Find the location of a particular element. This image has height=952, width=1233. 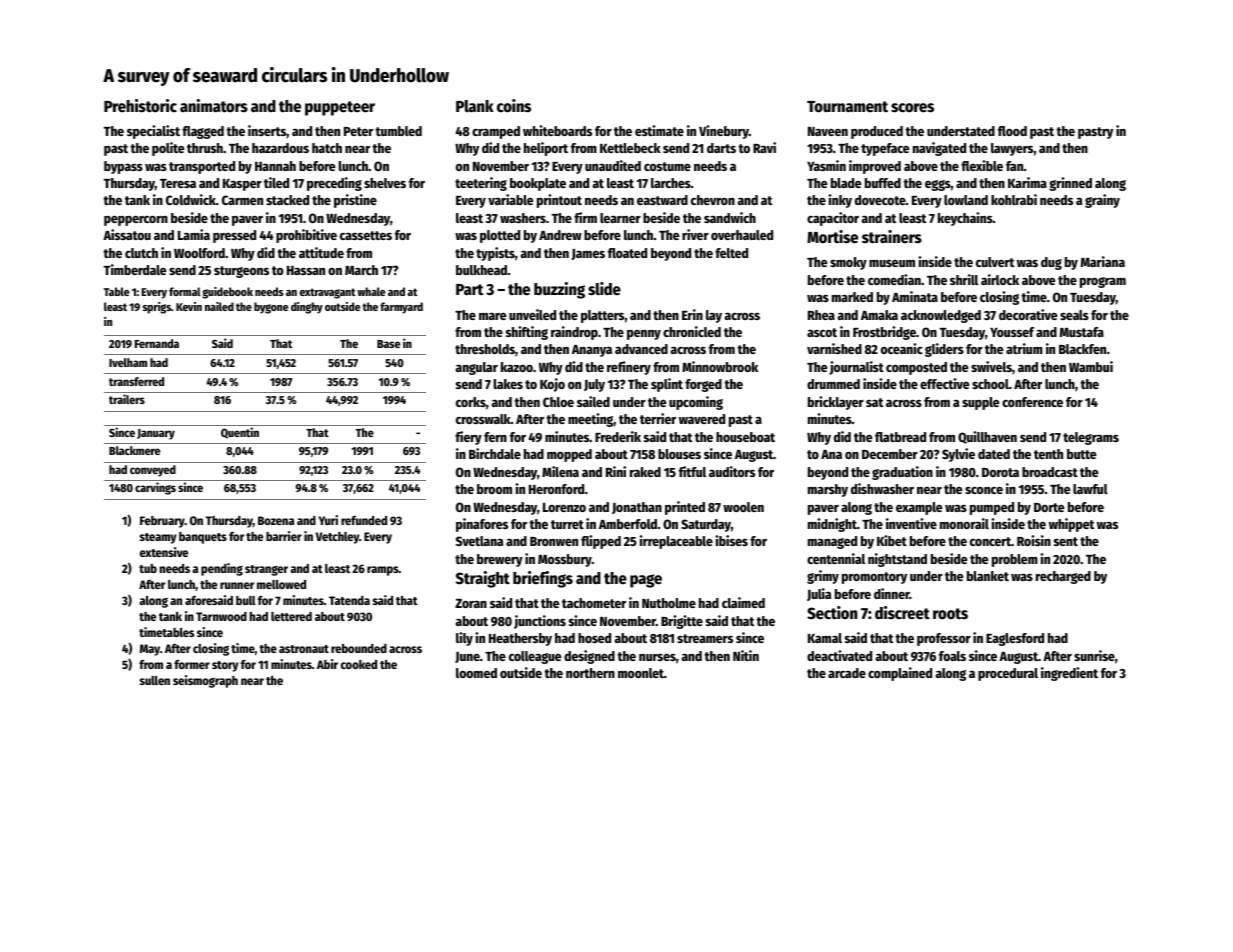

grainy is located at coordinates (1102, 201).
